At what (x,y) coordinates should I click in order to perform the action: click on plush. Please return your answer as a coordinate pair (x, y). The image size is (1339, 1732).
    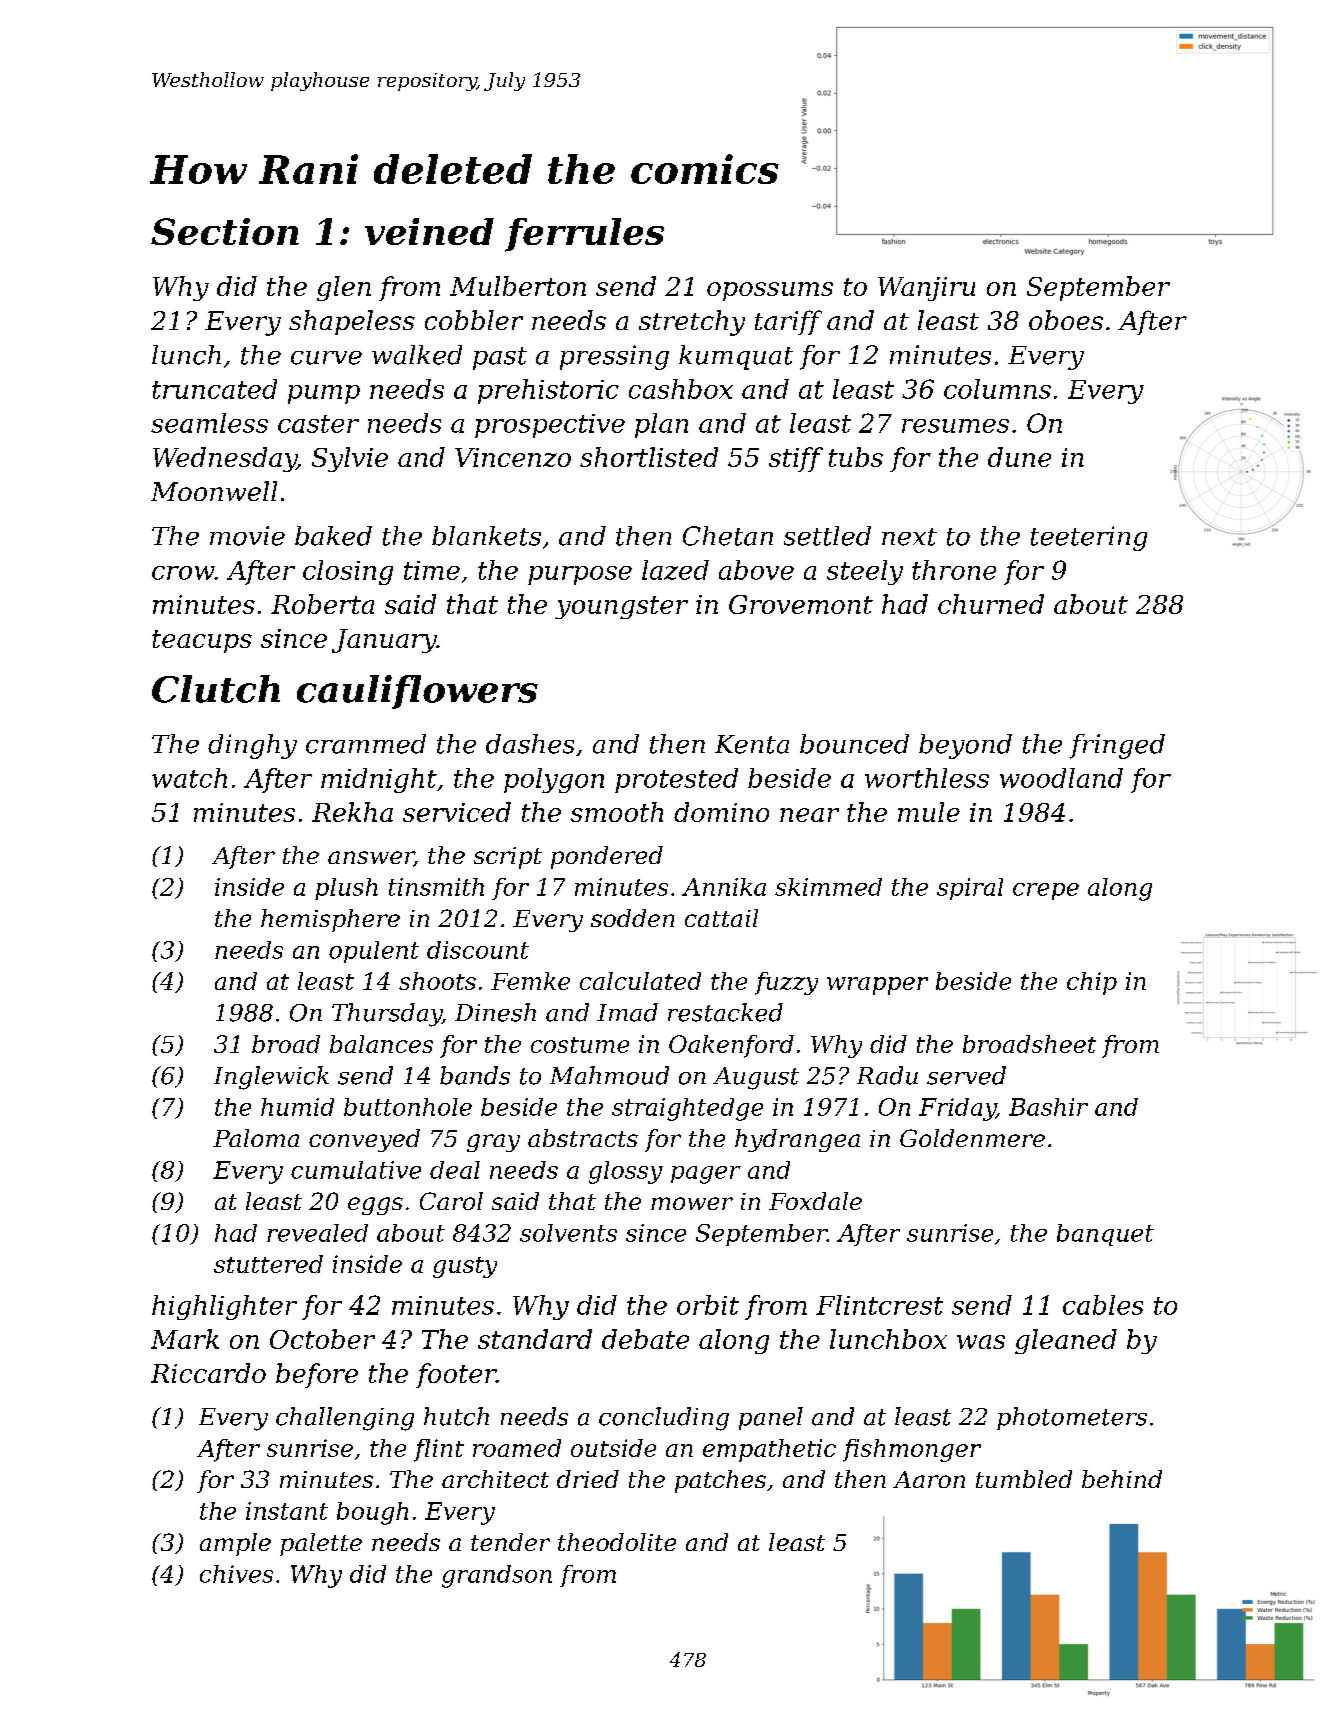
    Looking at the image, I should click on (346, 889).
